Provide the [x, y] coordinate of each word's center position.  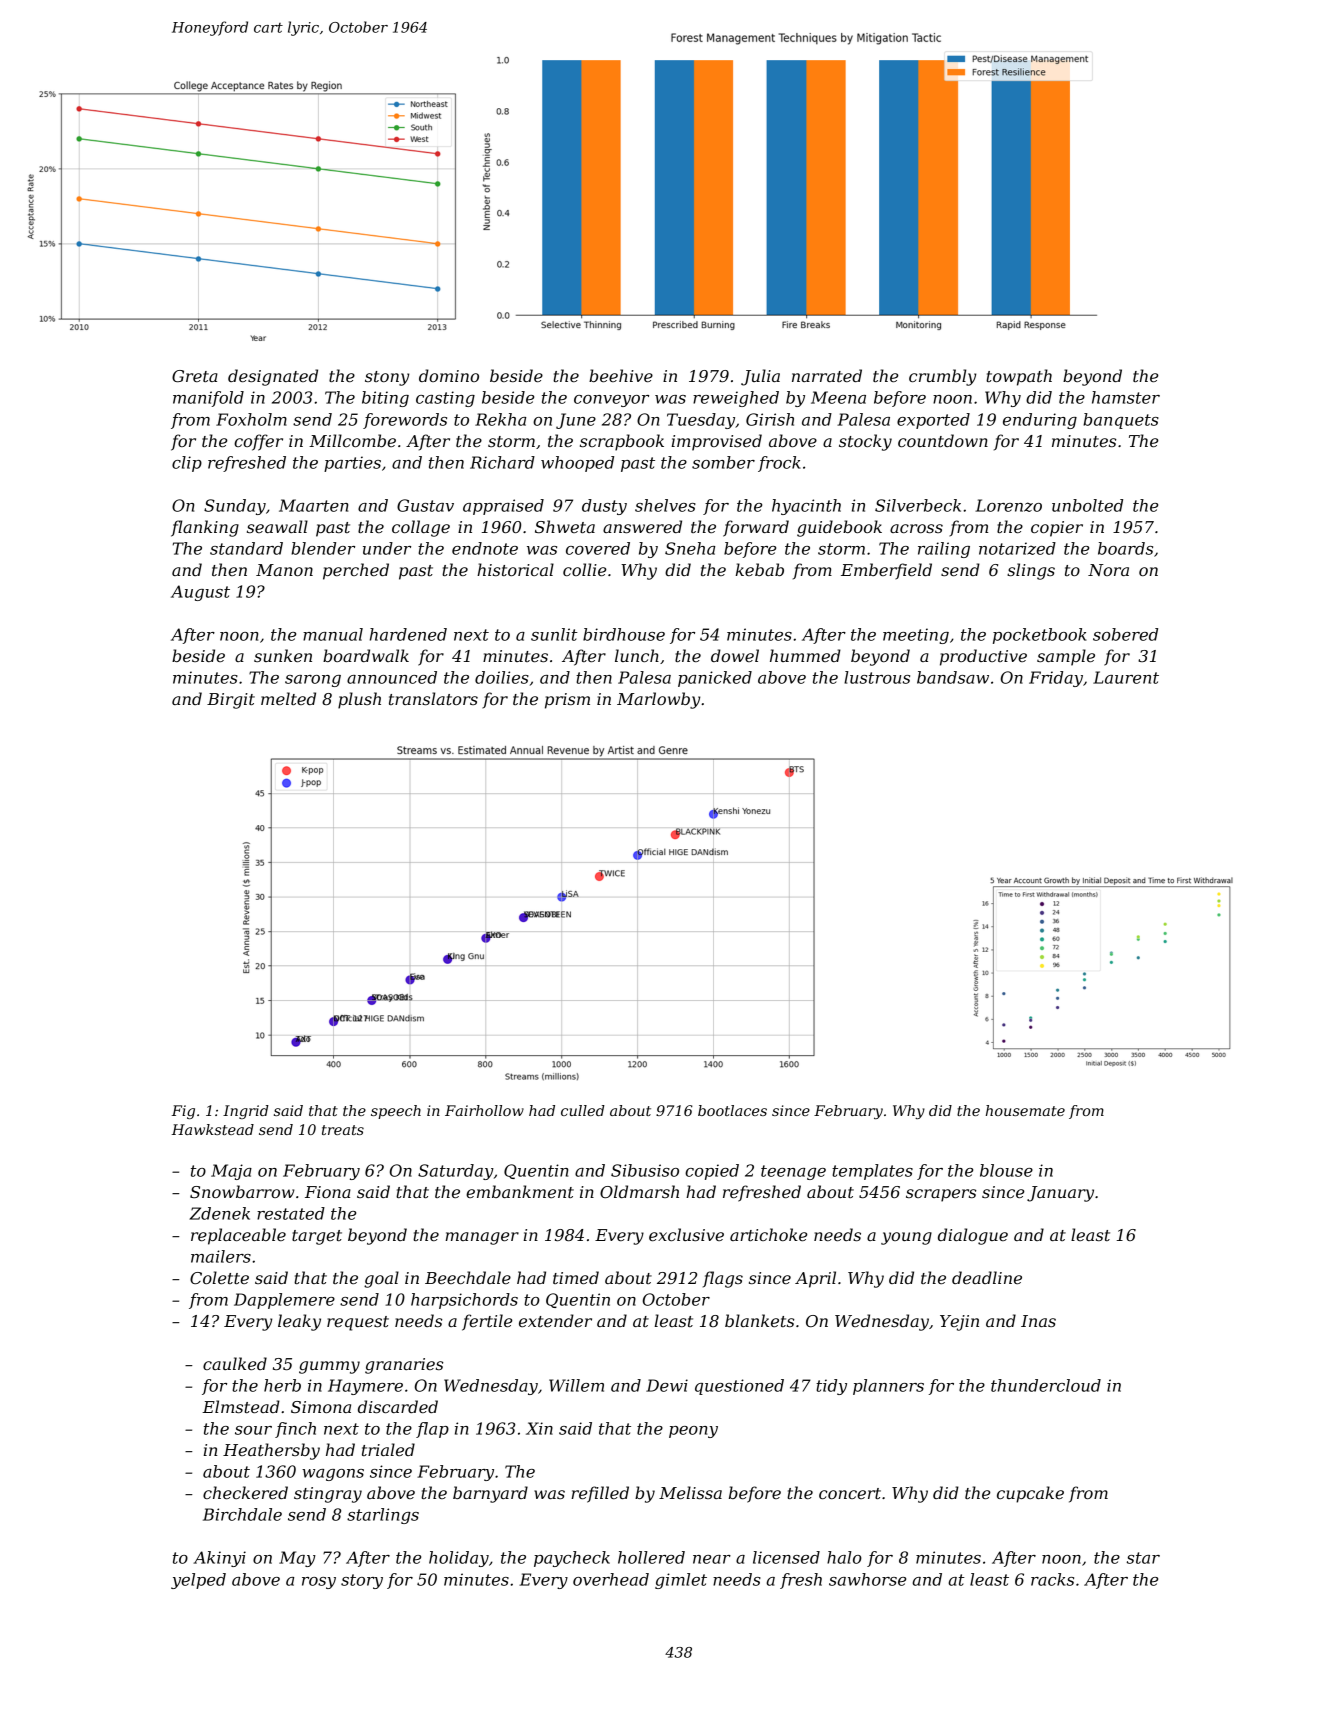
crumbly [942, 377]
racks [1052, 1579]
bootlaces [732, 1110]
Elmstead [241, 1406]
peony [693, 1432]
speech [396, 1112]
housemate [1025, 1110]
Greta [195, 376]
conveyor [611, 401]
